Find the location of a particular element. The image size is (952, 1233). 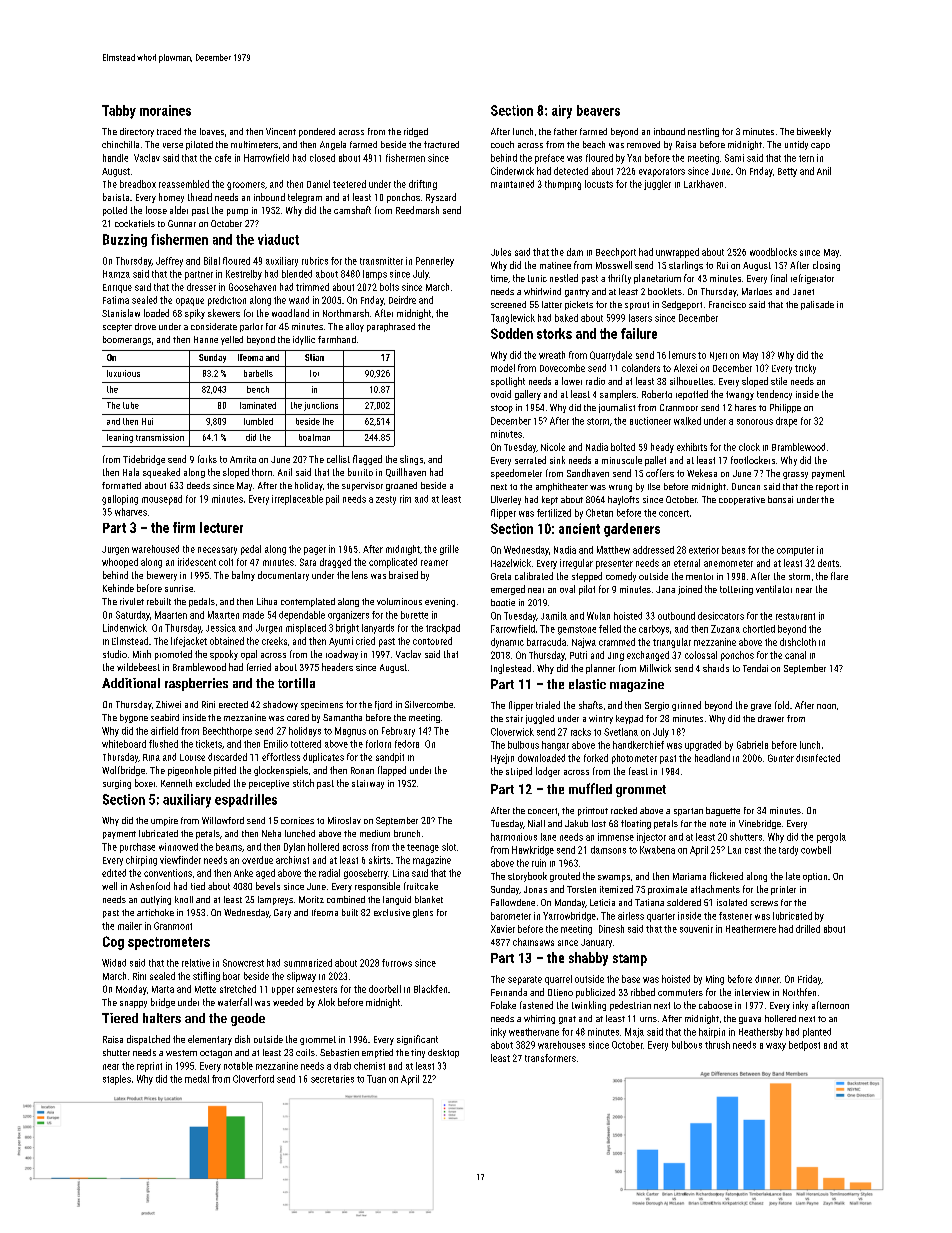

Sergio is located at coordinates (657, 706).
